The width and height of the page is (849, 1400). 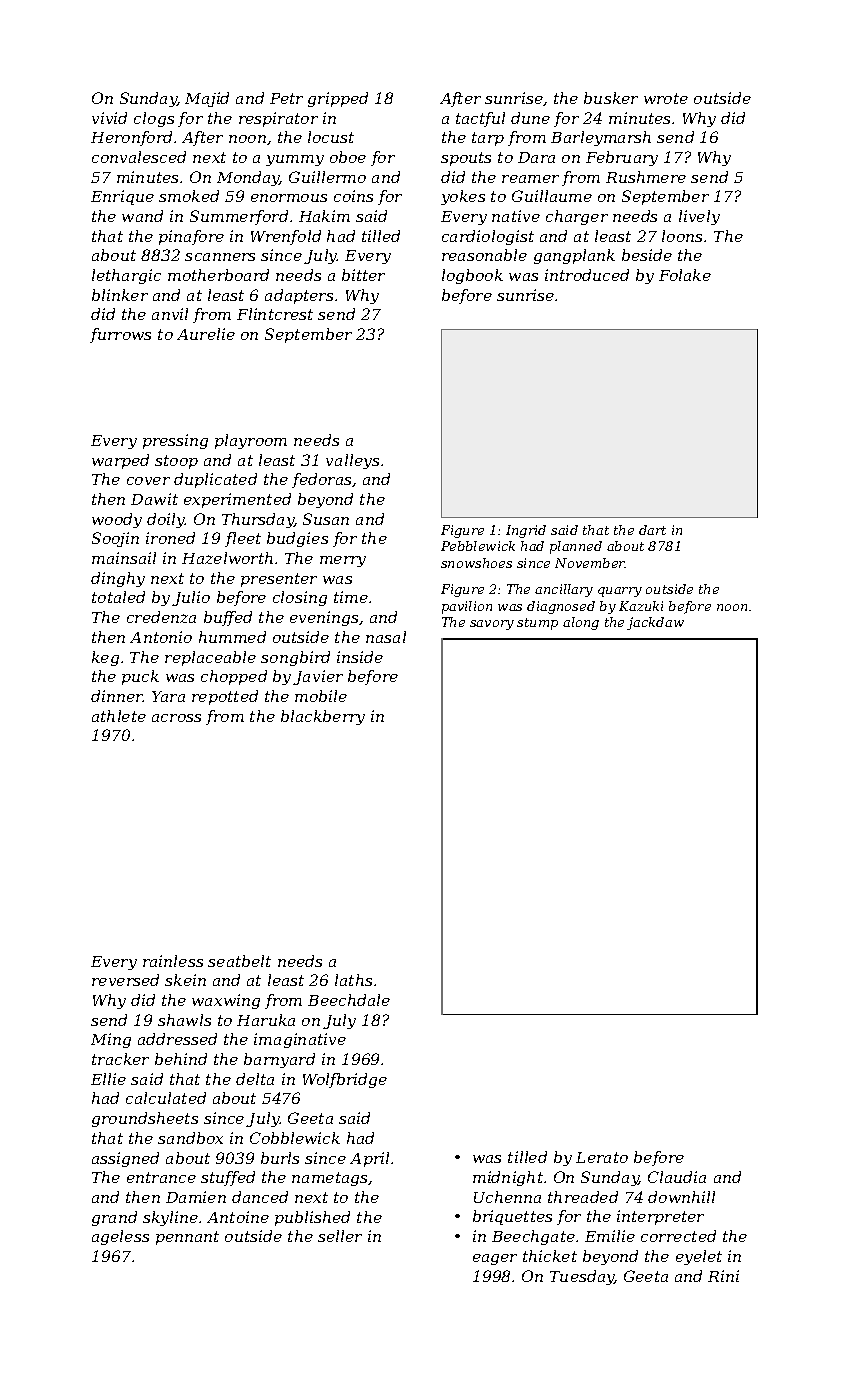 I want to click on Tuesday, so click(x=582, y=1277).
